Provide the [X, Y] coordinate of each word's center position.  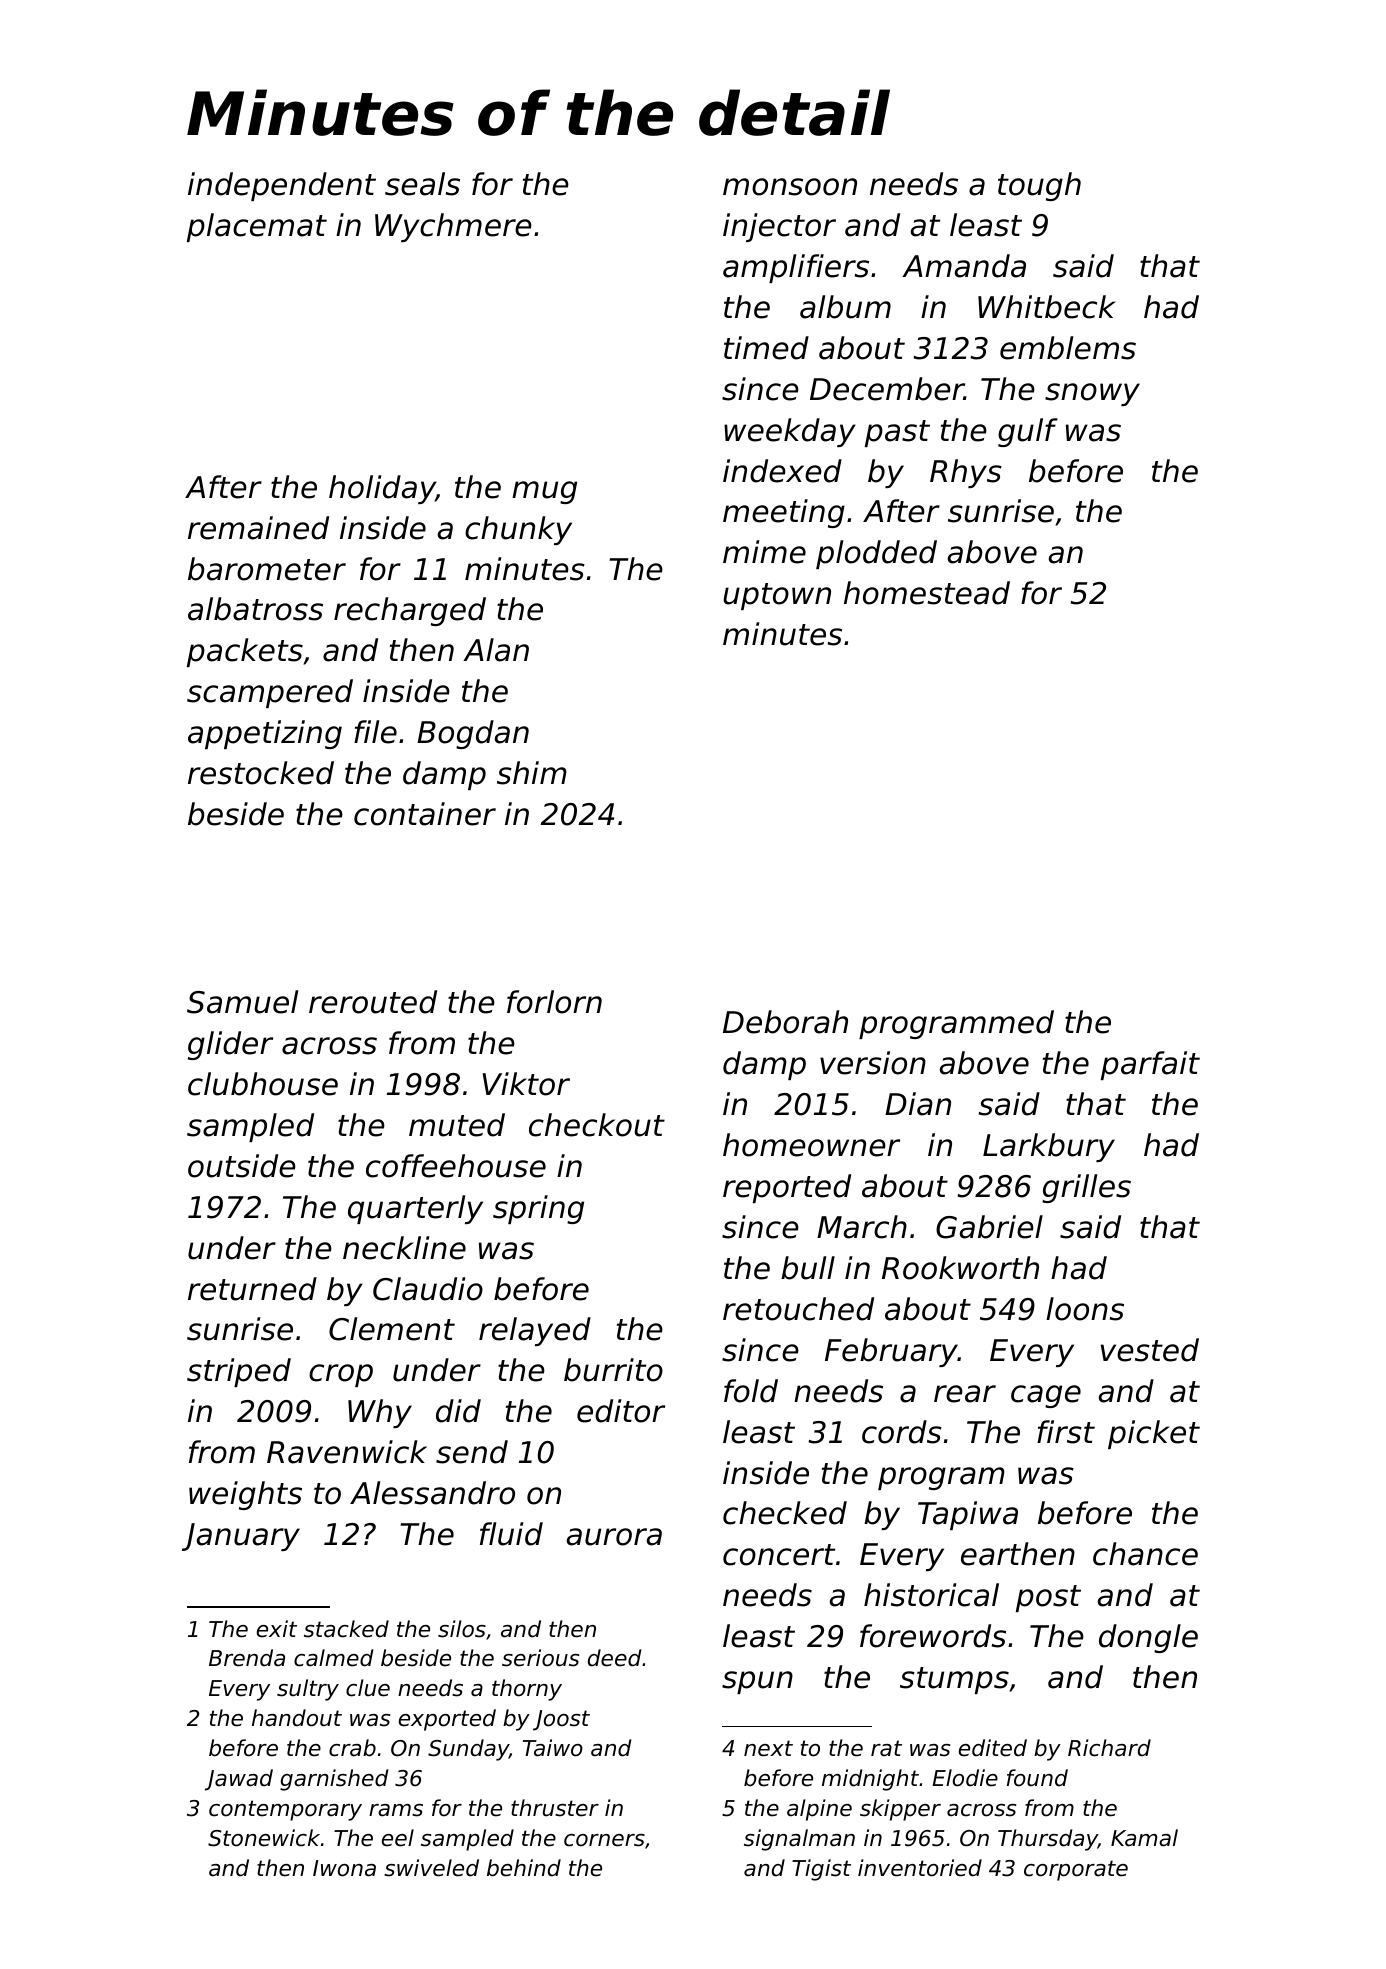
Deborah [785, 1022]
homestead [927, 593]
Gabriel [989, 1227]
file [375, 732]
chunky [518, 530]
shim [532, 773]
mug [544, 492]
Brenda [247, 1658]
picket [1154, 1434]
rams [396, 1810]
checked [785, 1513]
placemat [257, 227]
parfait [1150, 1065]
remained [258, 528]
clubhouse [263, 1084]
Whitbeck [1047, 307]
